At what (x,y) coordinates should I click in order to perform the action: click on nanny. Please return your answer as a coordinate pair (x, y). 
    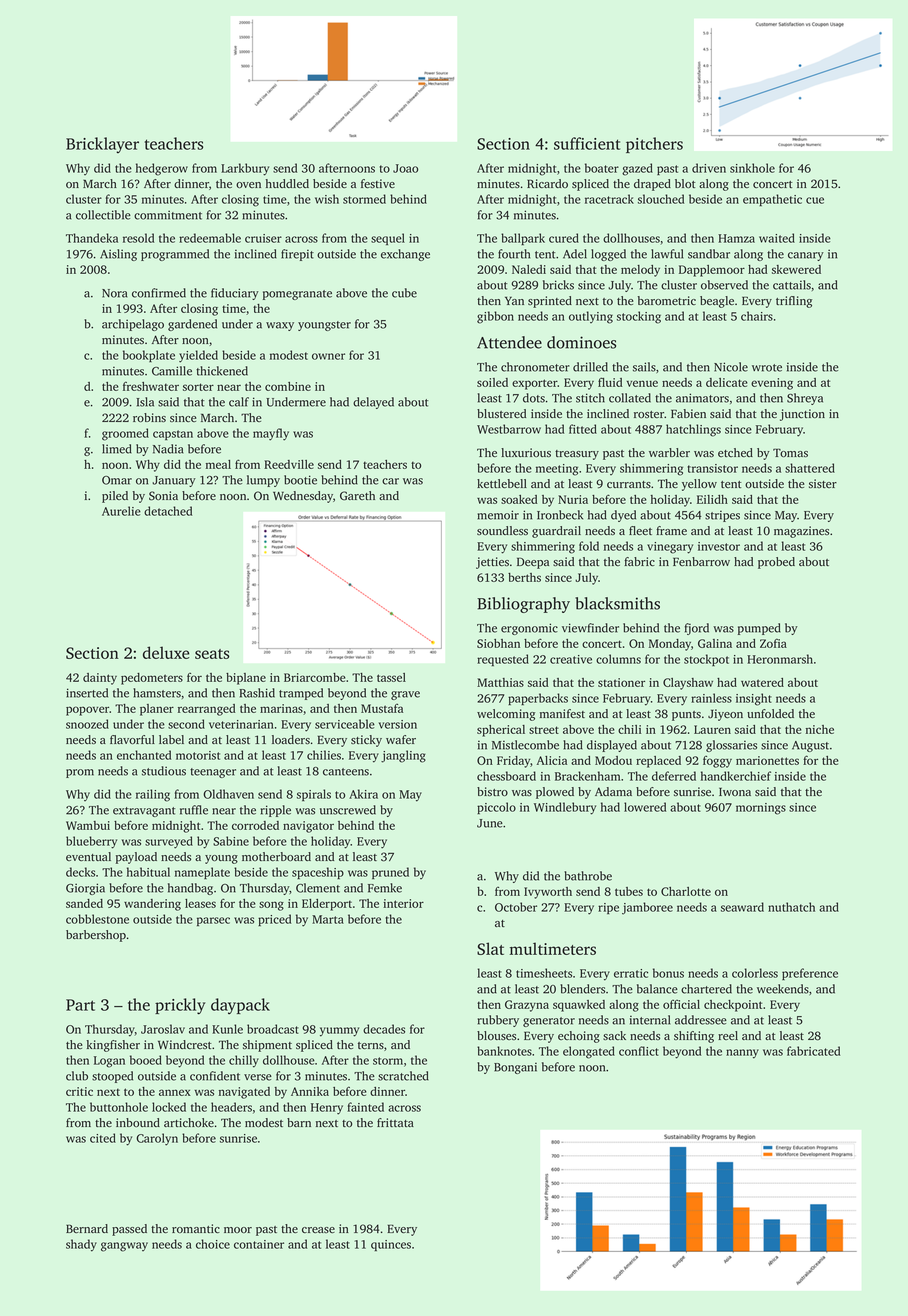
    Looking at the image, I should click on (742, 1054).
